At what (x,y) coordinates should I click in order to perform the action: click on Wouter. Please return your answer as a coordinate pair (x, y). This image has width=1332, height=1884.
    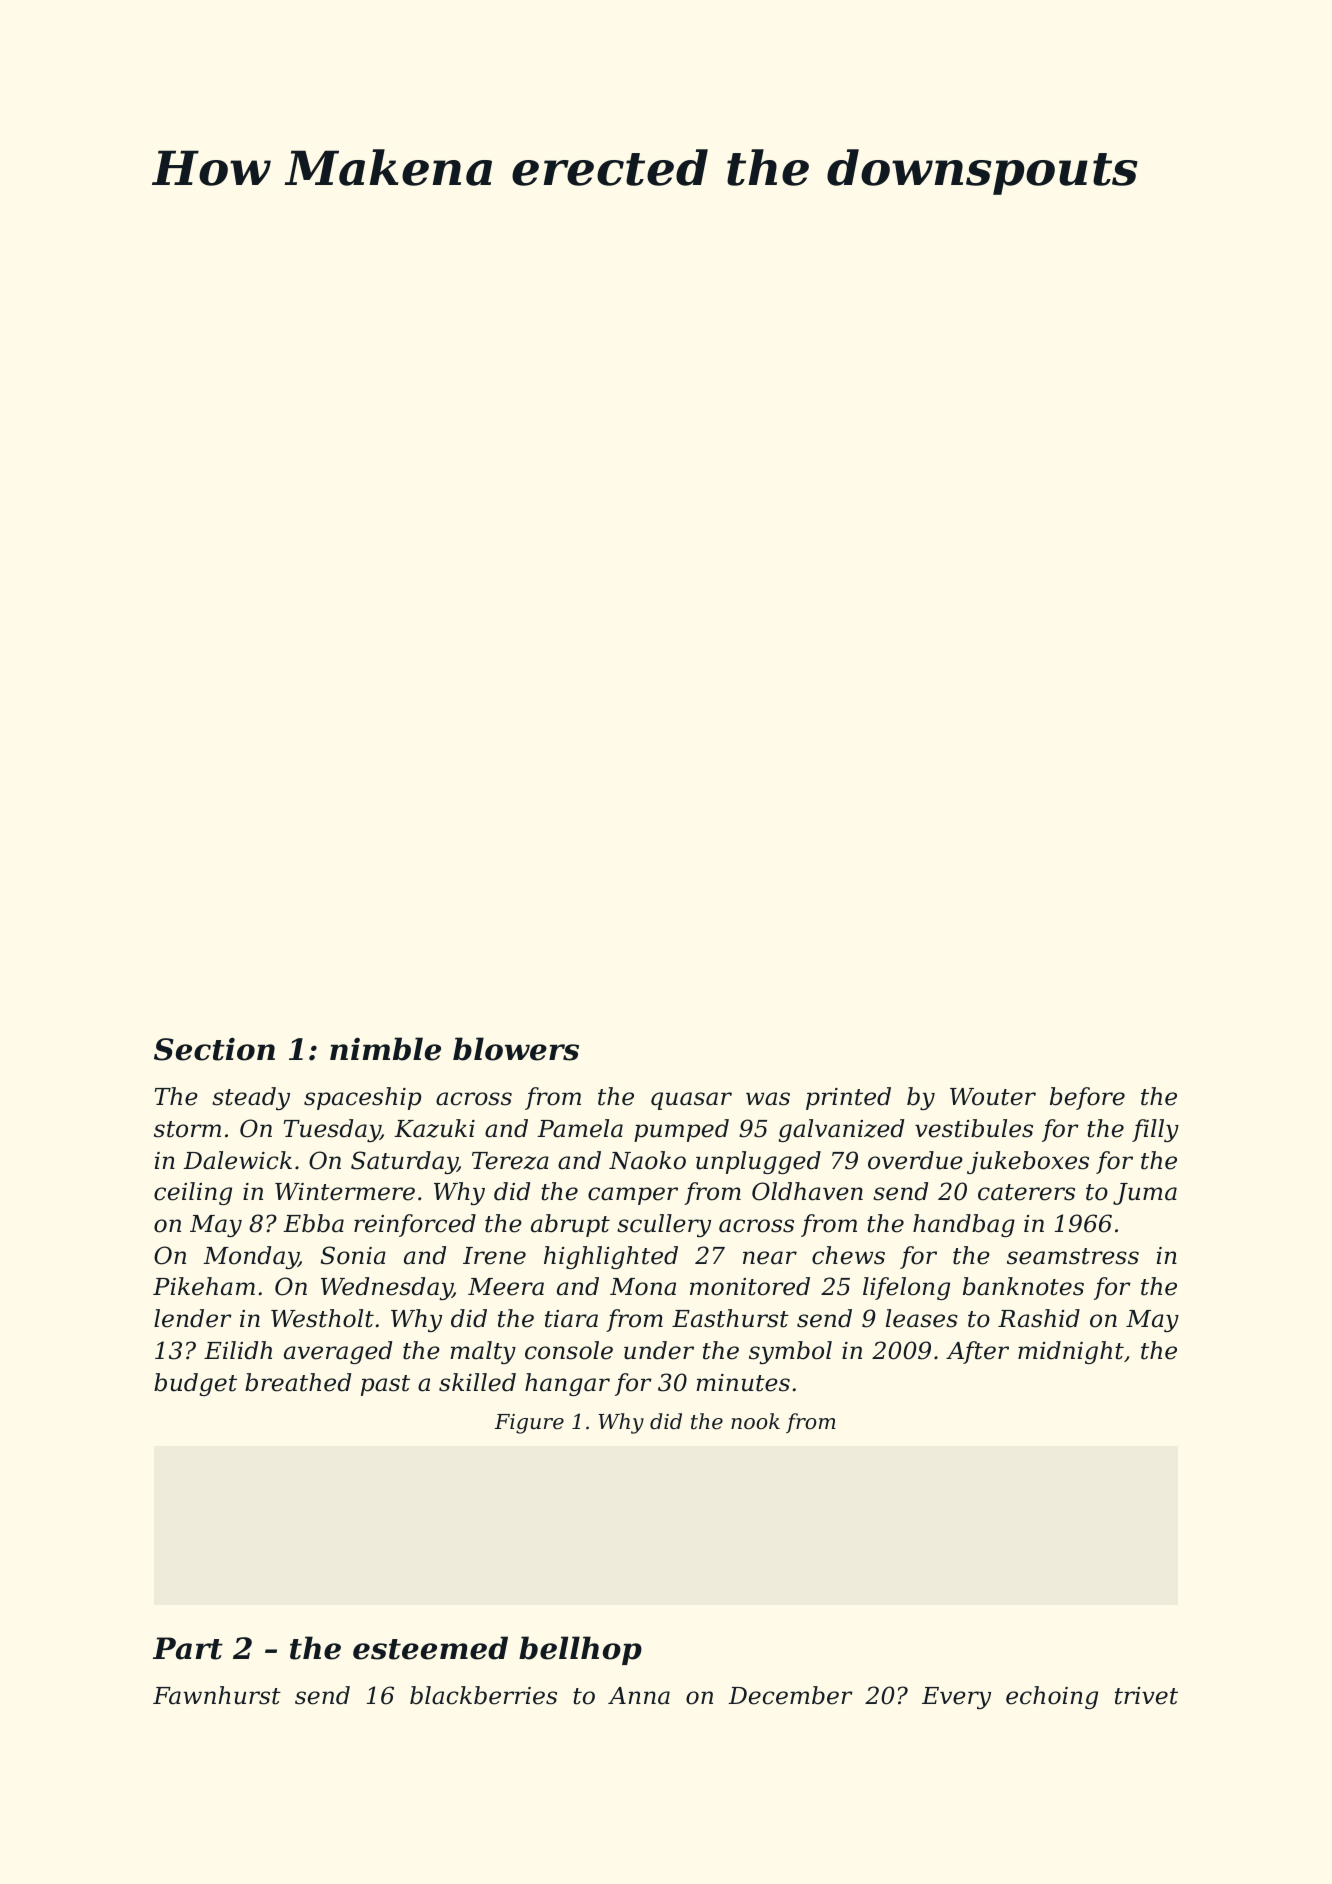
    Looking at the image, I should click on (993, 1097).
